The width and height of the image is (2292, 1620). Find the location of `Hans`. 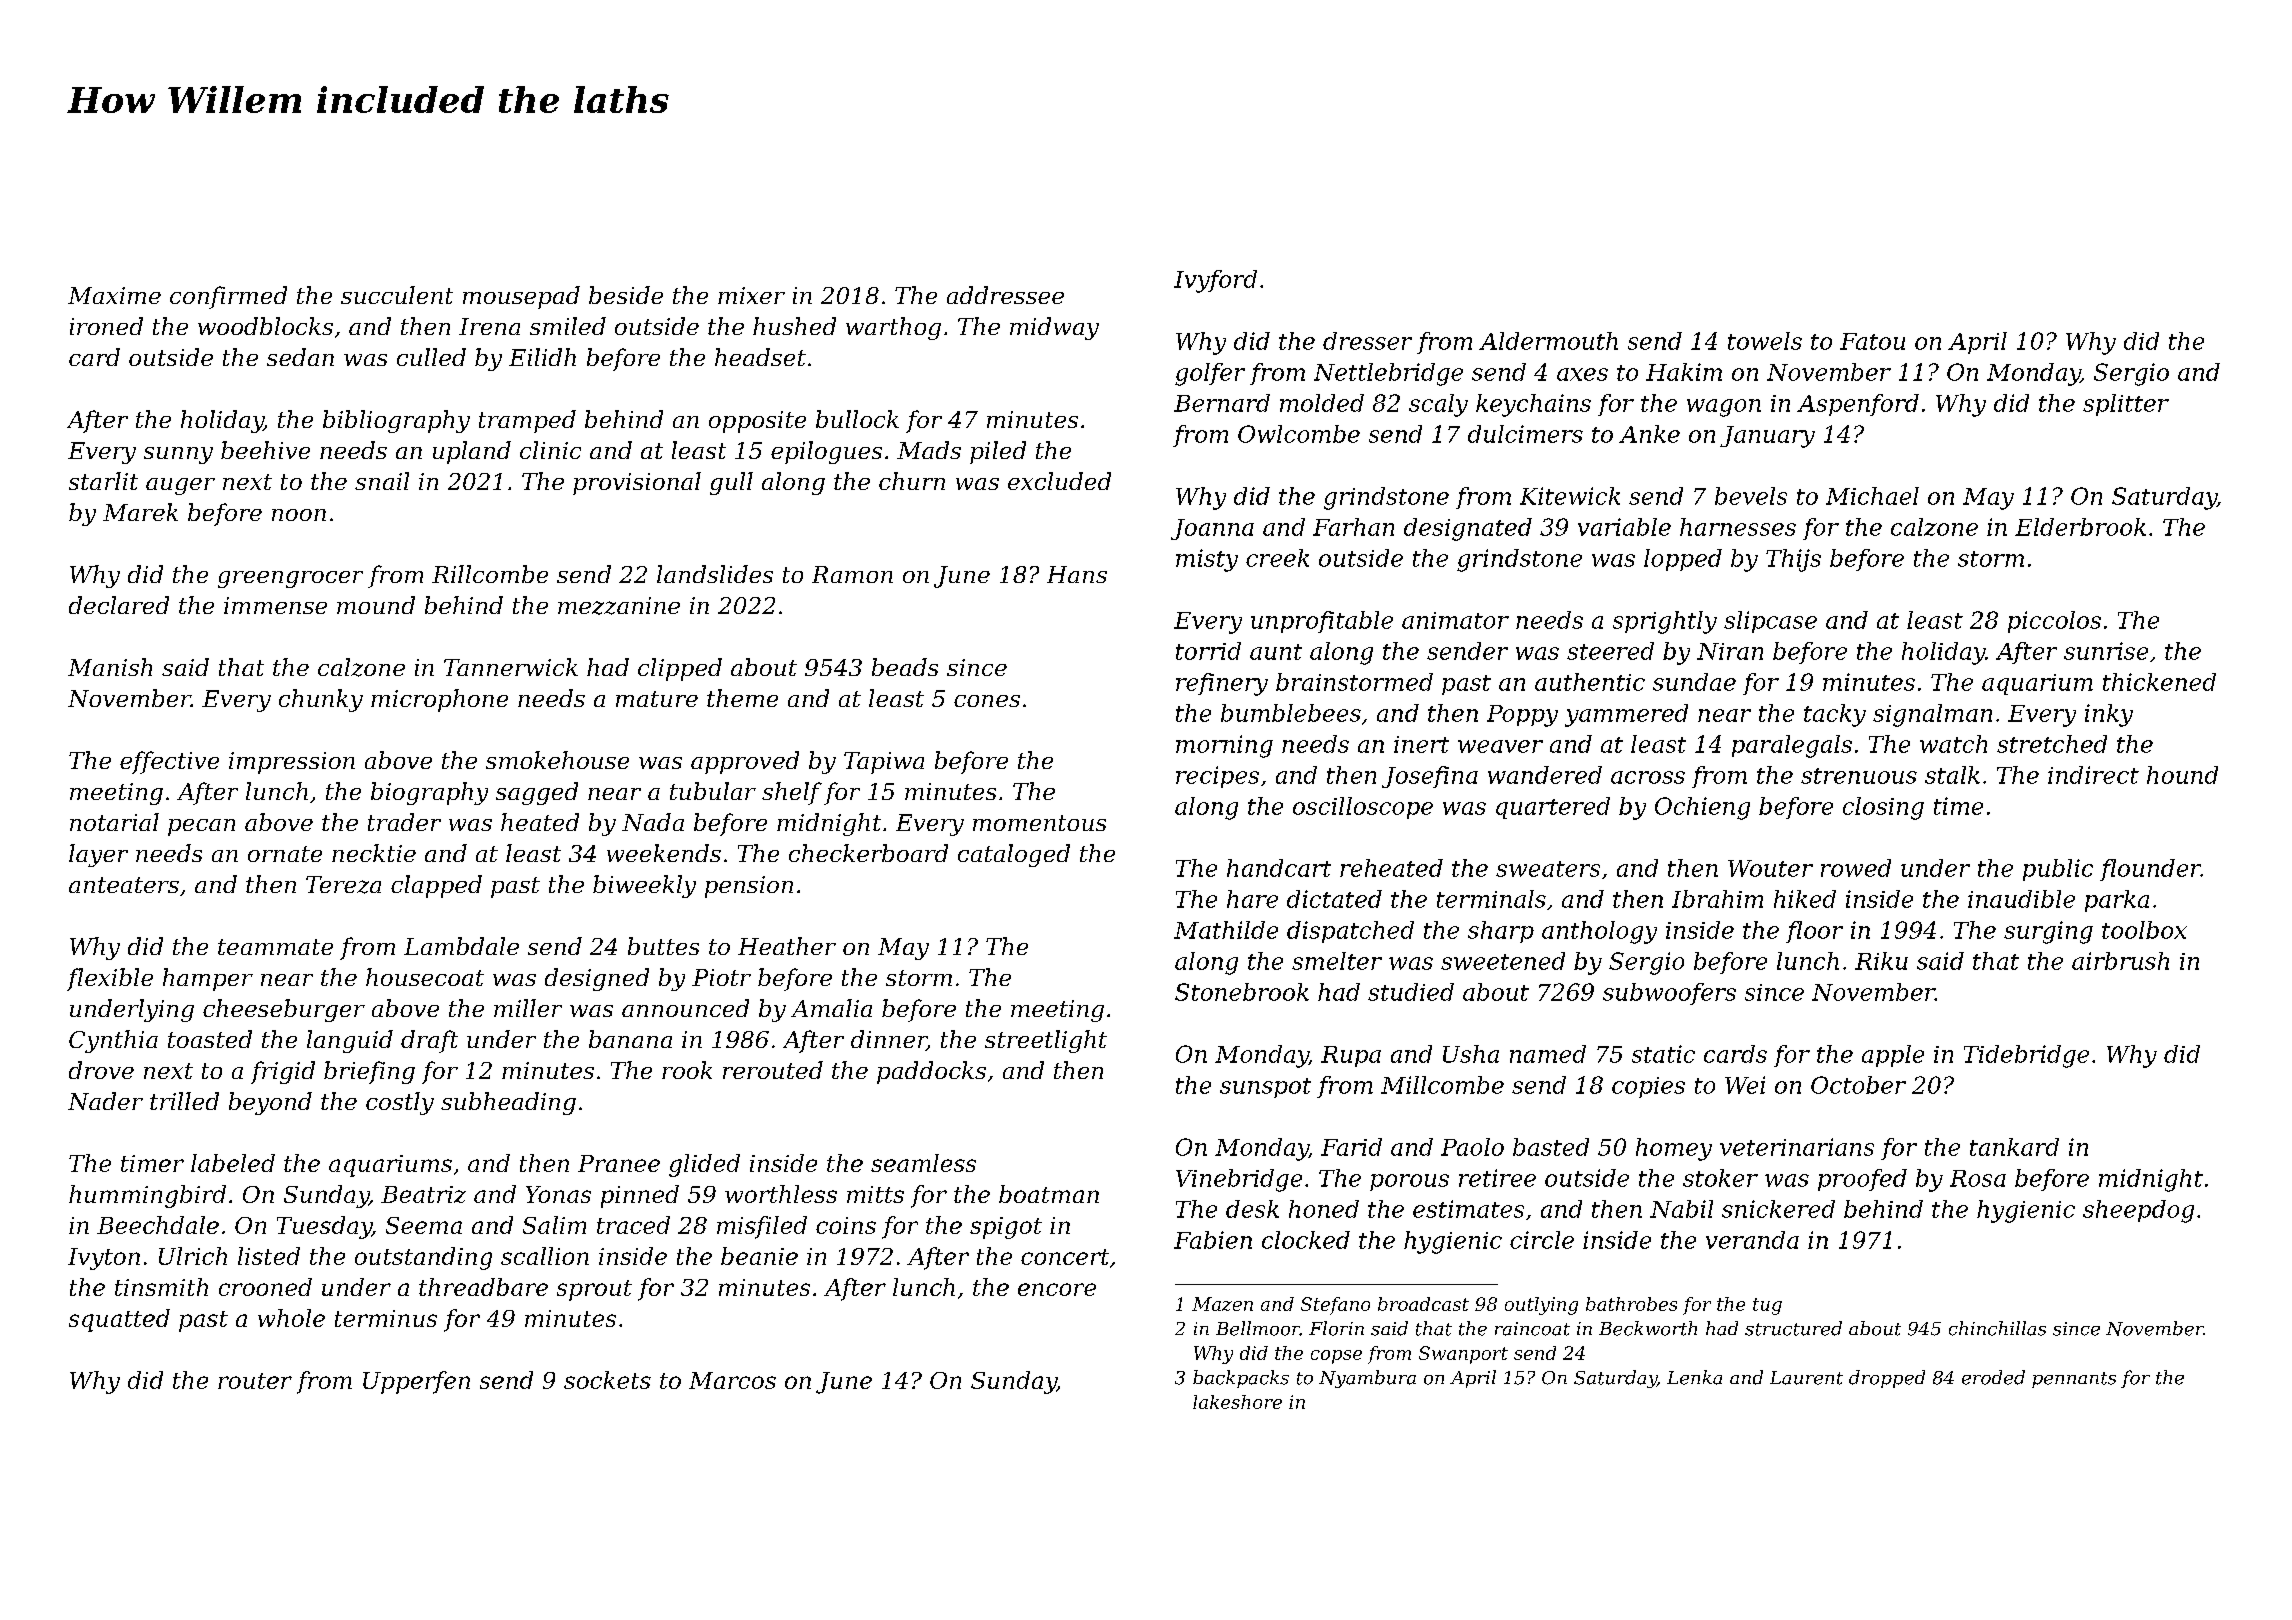

Hans is located at coordinates (1077, 574).
